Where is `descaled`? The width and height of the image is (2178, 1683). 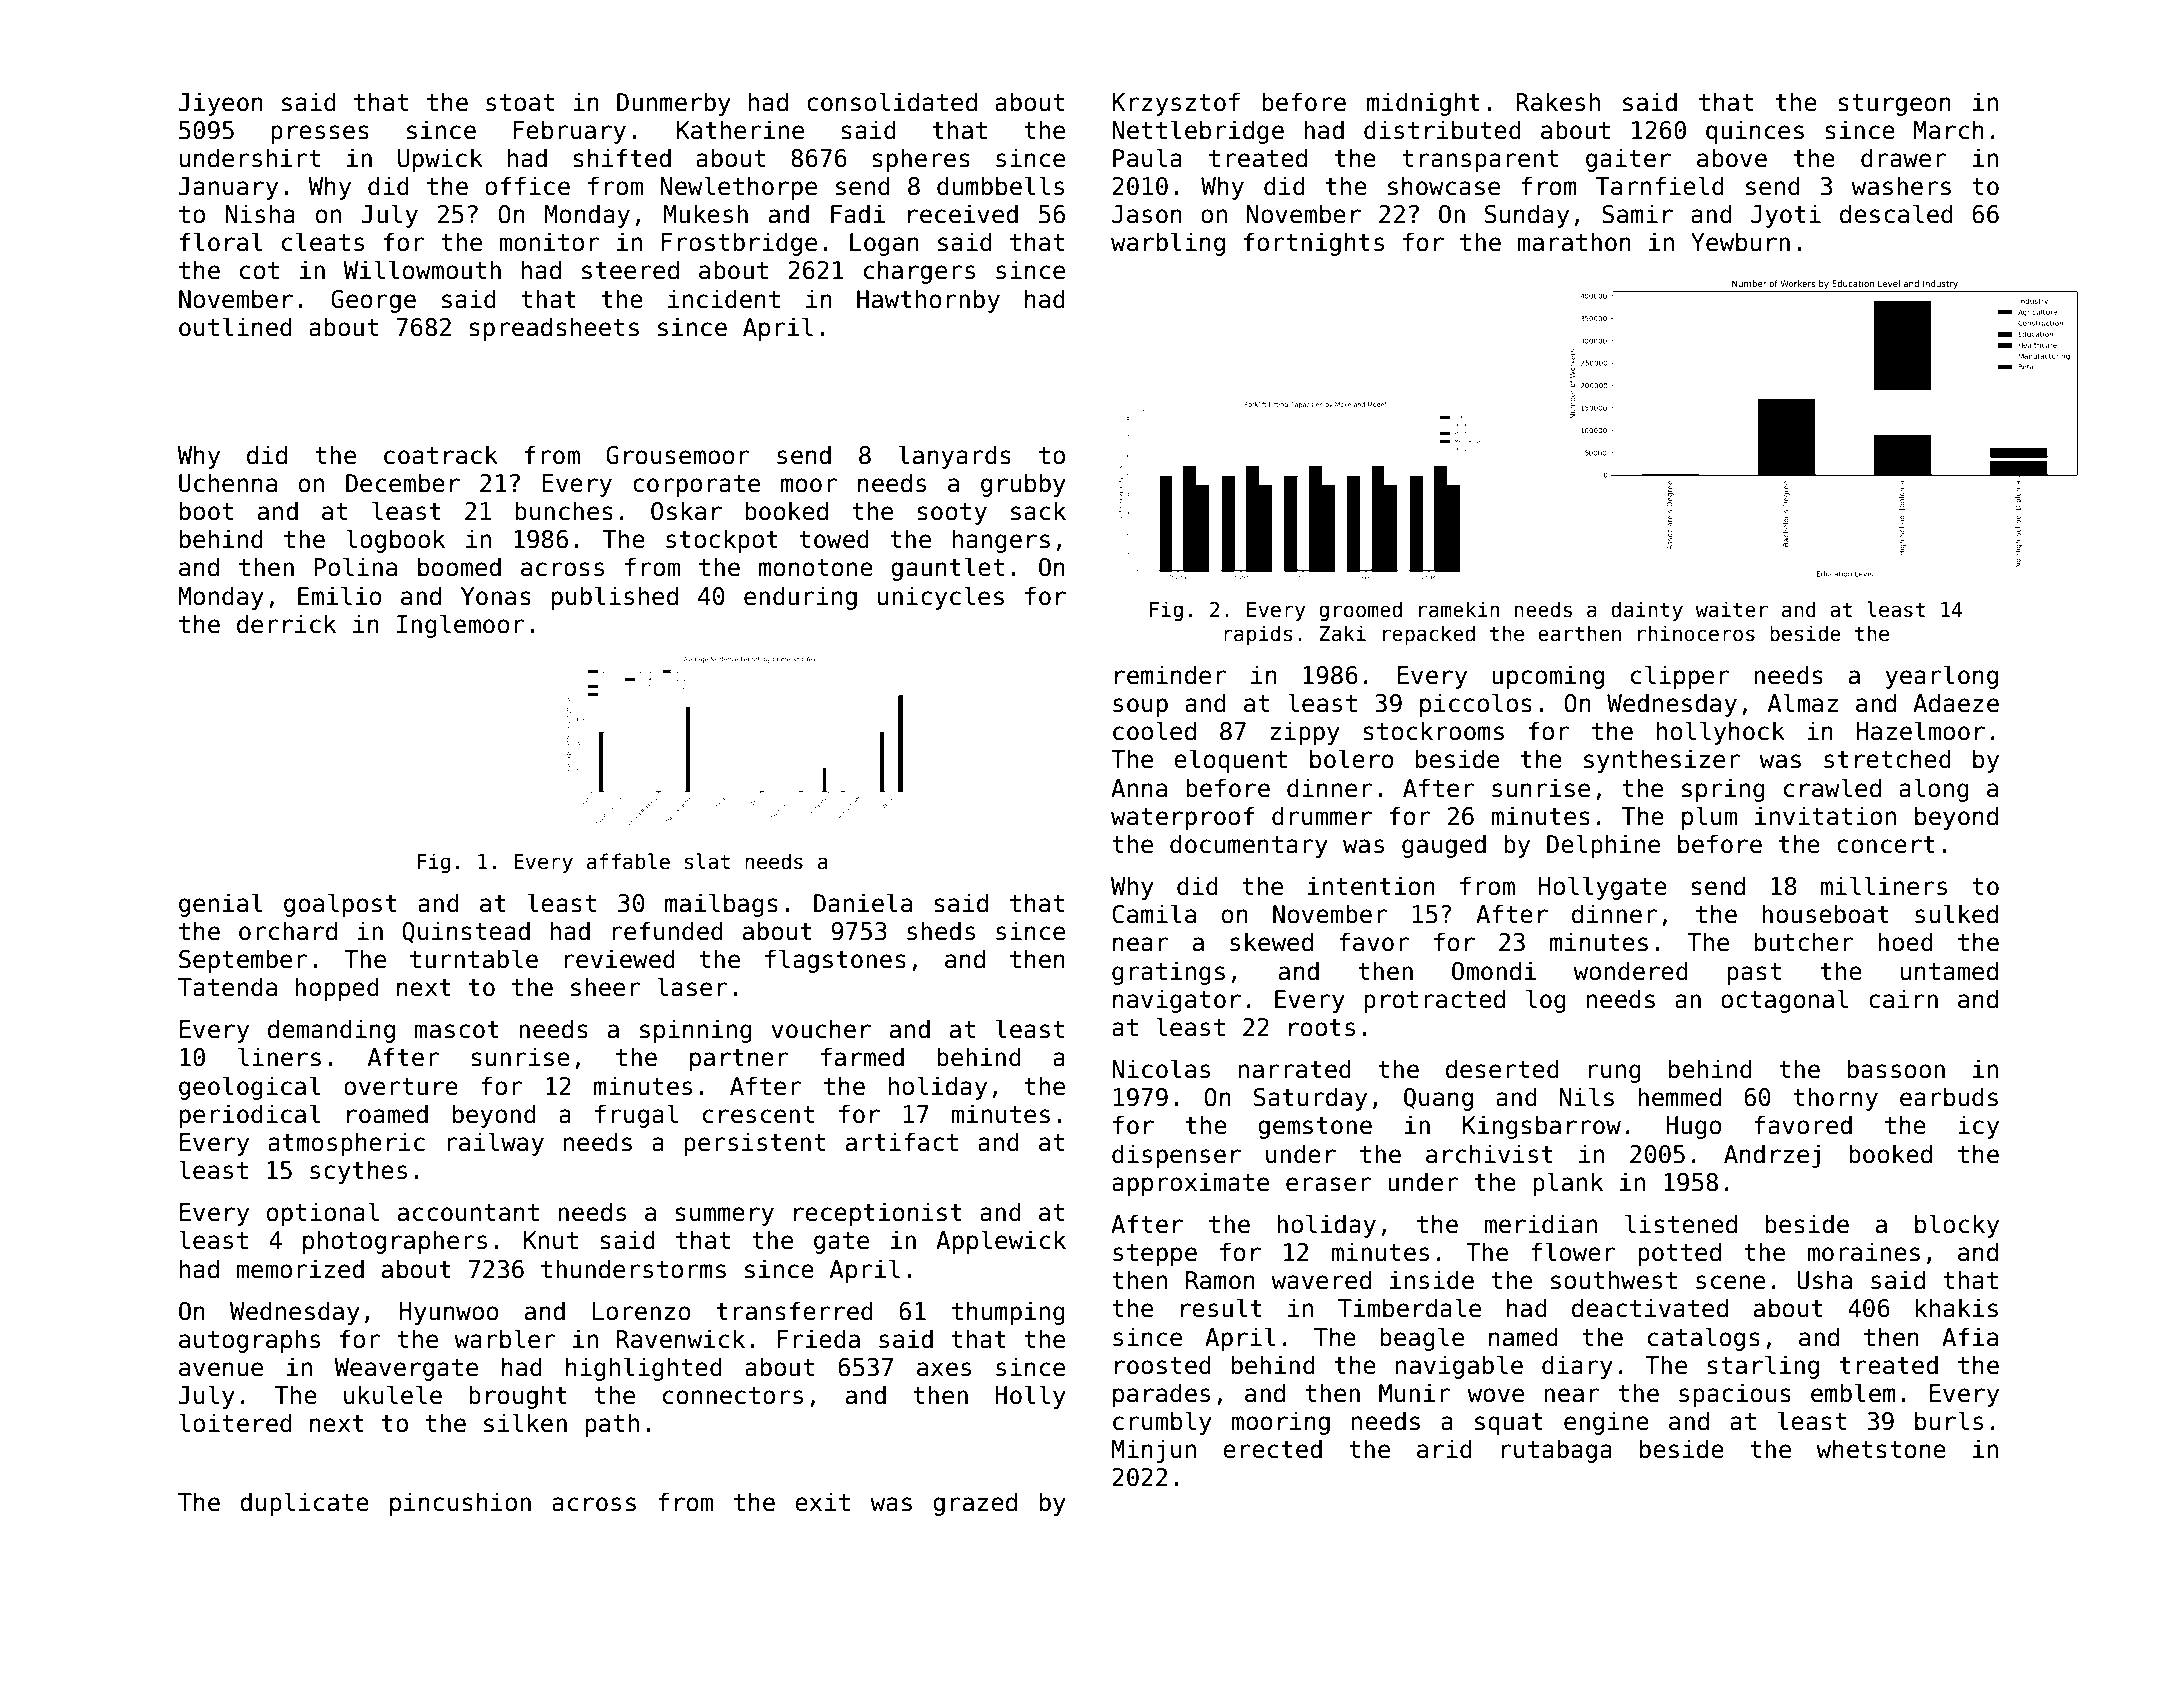 descaled is located at coordinates (1896, 214).
